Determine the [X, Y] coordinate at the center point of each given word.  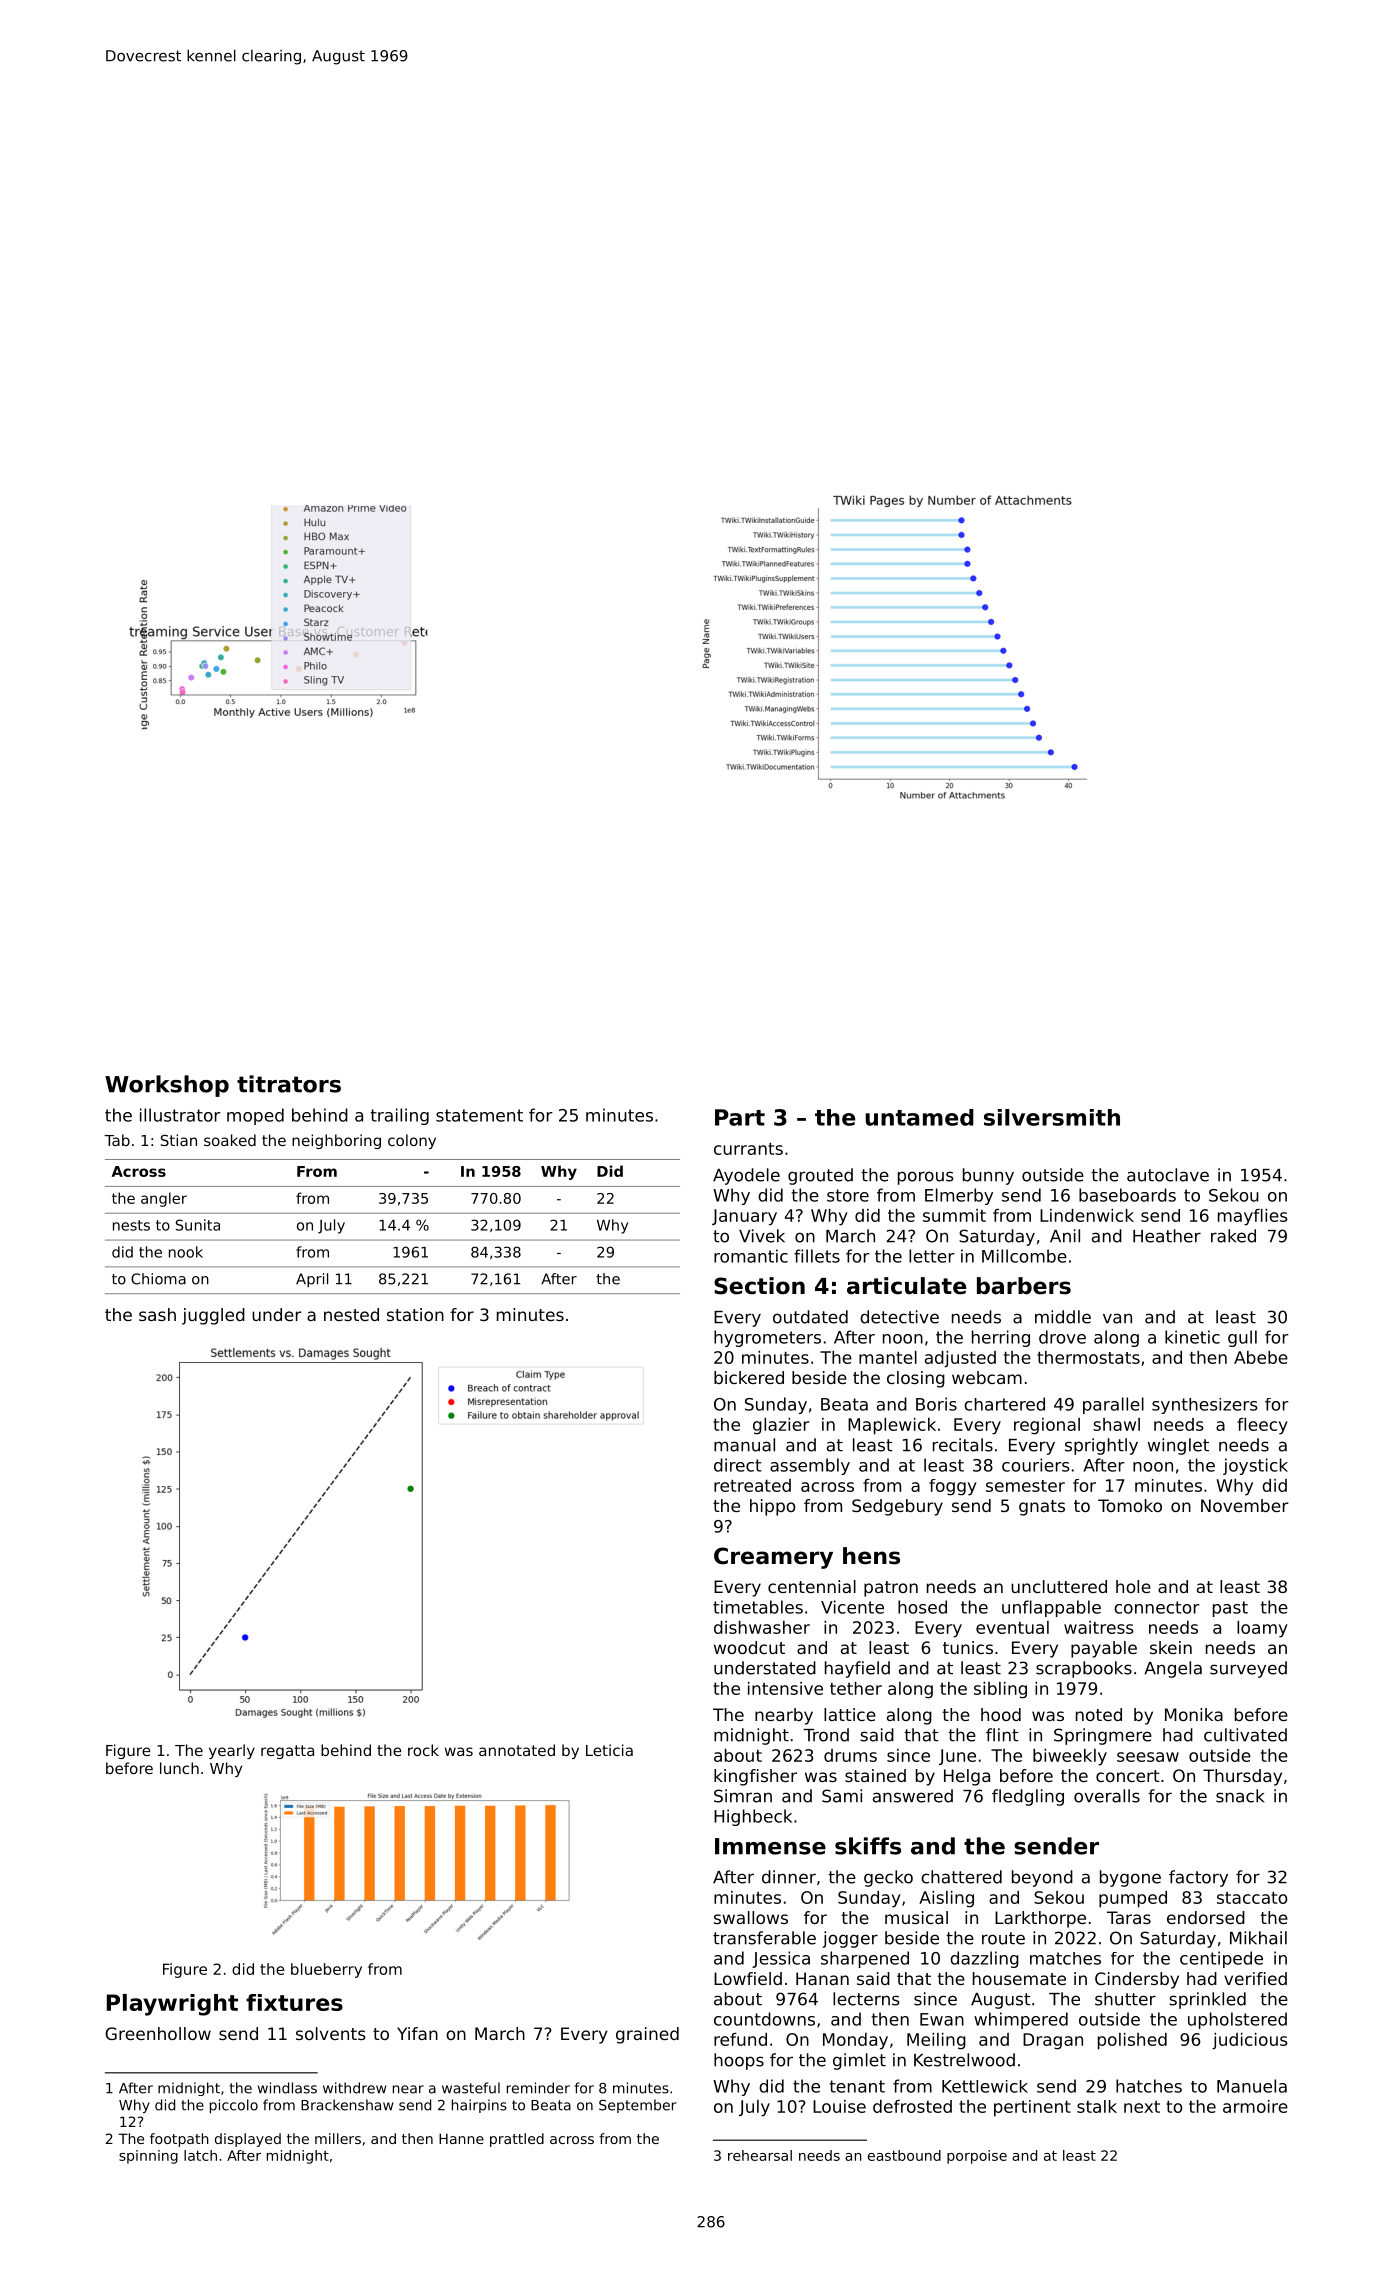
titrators [289, 1084]
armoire [1255, 2106]
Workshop [167, 1086]
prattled [517, 2140]
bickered [749, 1377]
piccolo [234, 2106]
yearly [232, 1751]
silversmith [1052, 1117]
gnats [1042, 1508]
